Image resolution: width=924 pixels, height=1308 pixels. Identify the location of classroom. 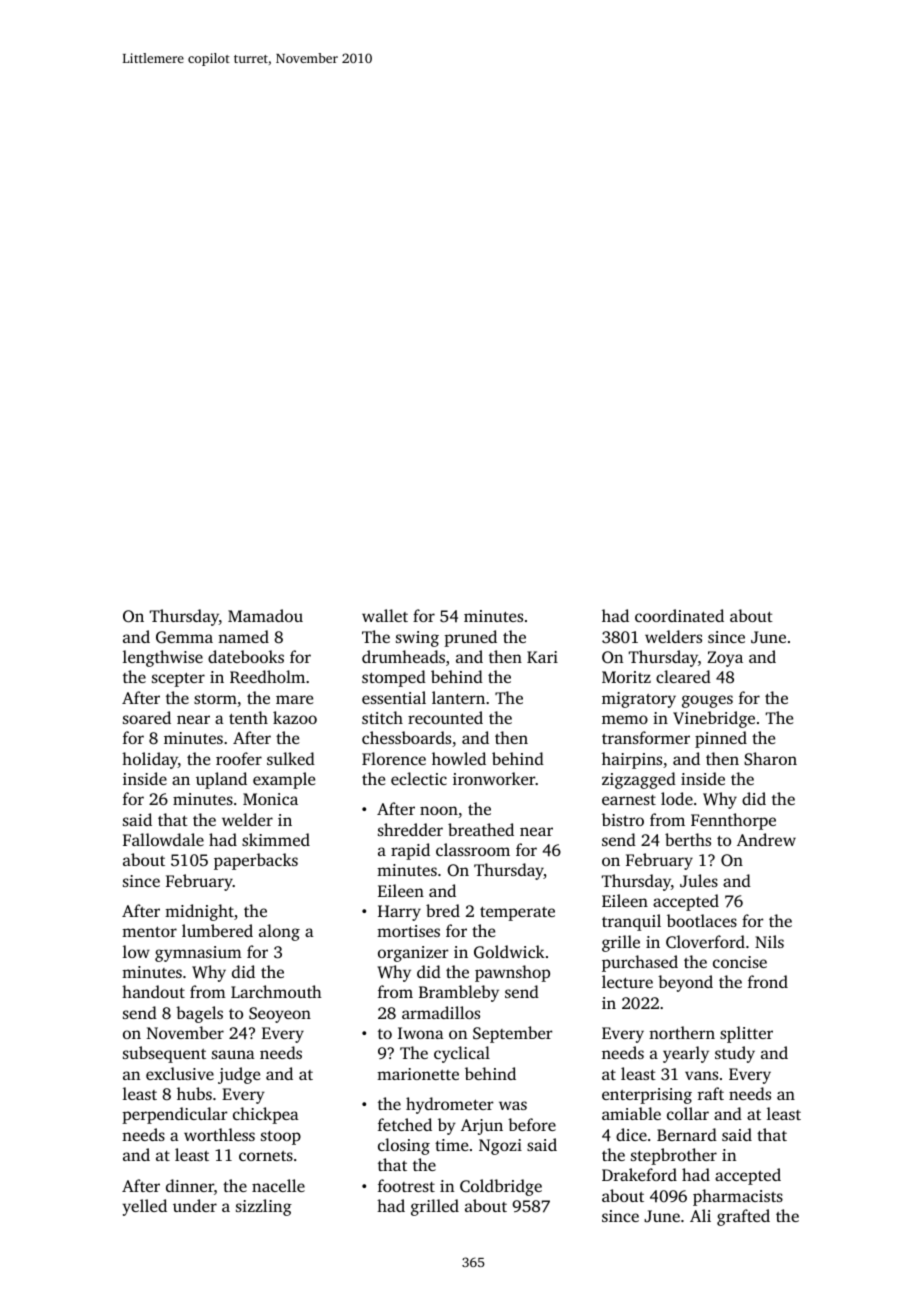
(473, 849).
